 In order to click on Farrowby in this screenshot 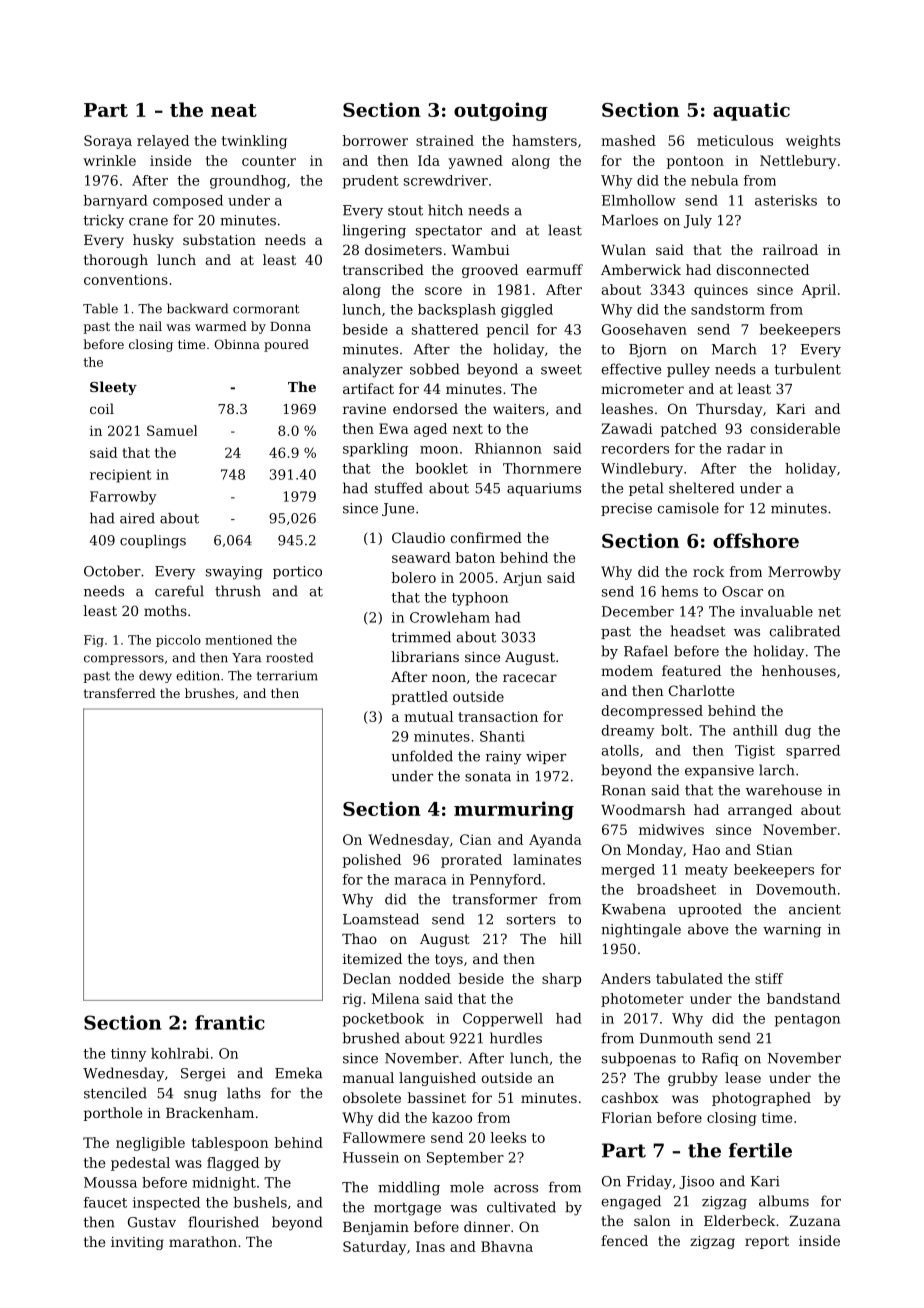, I will do `click(123, 498)`.
